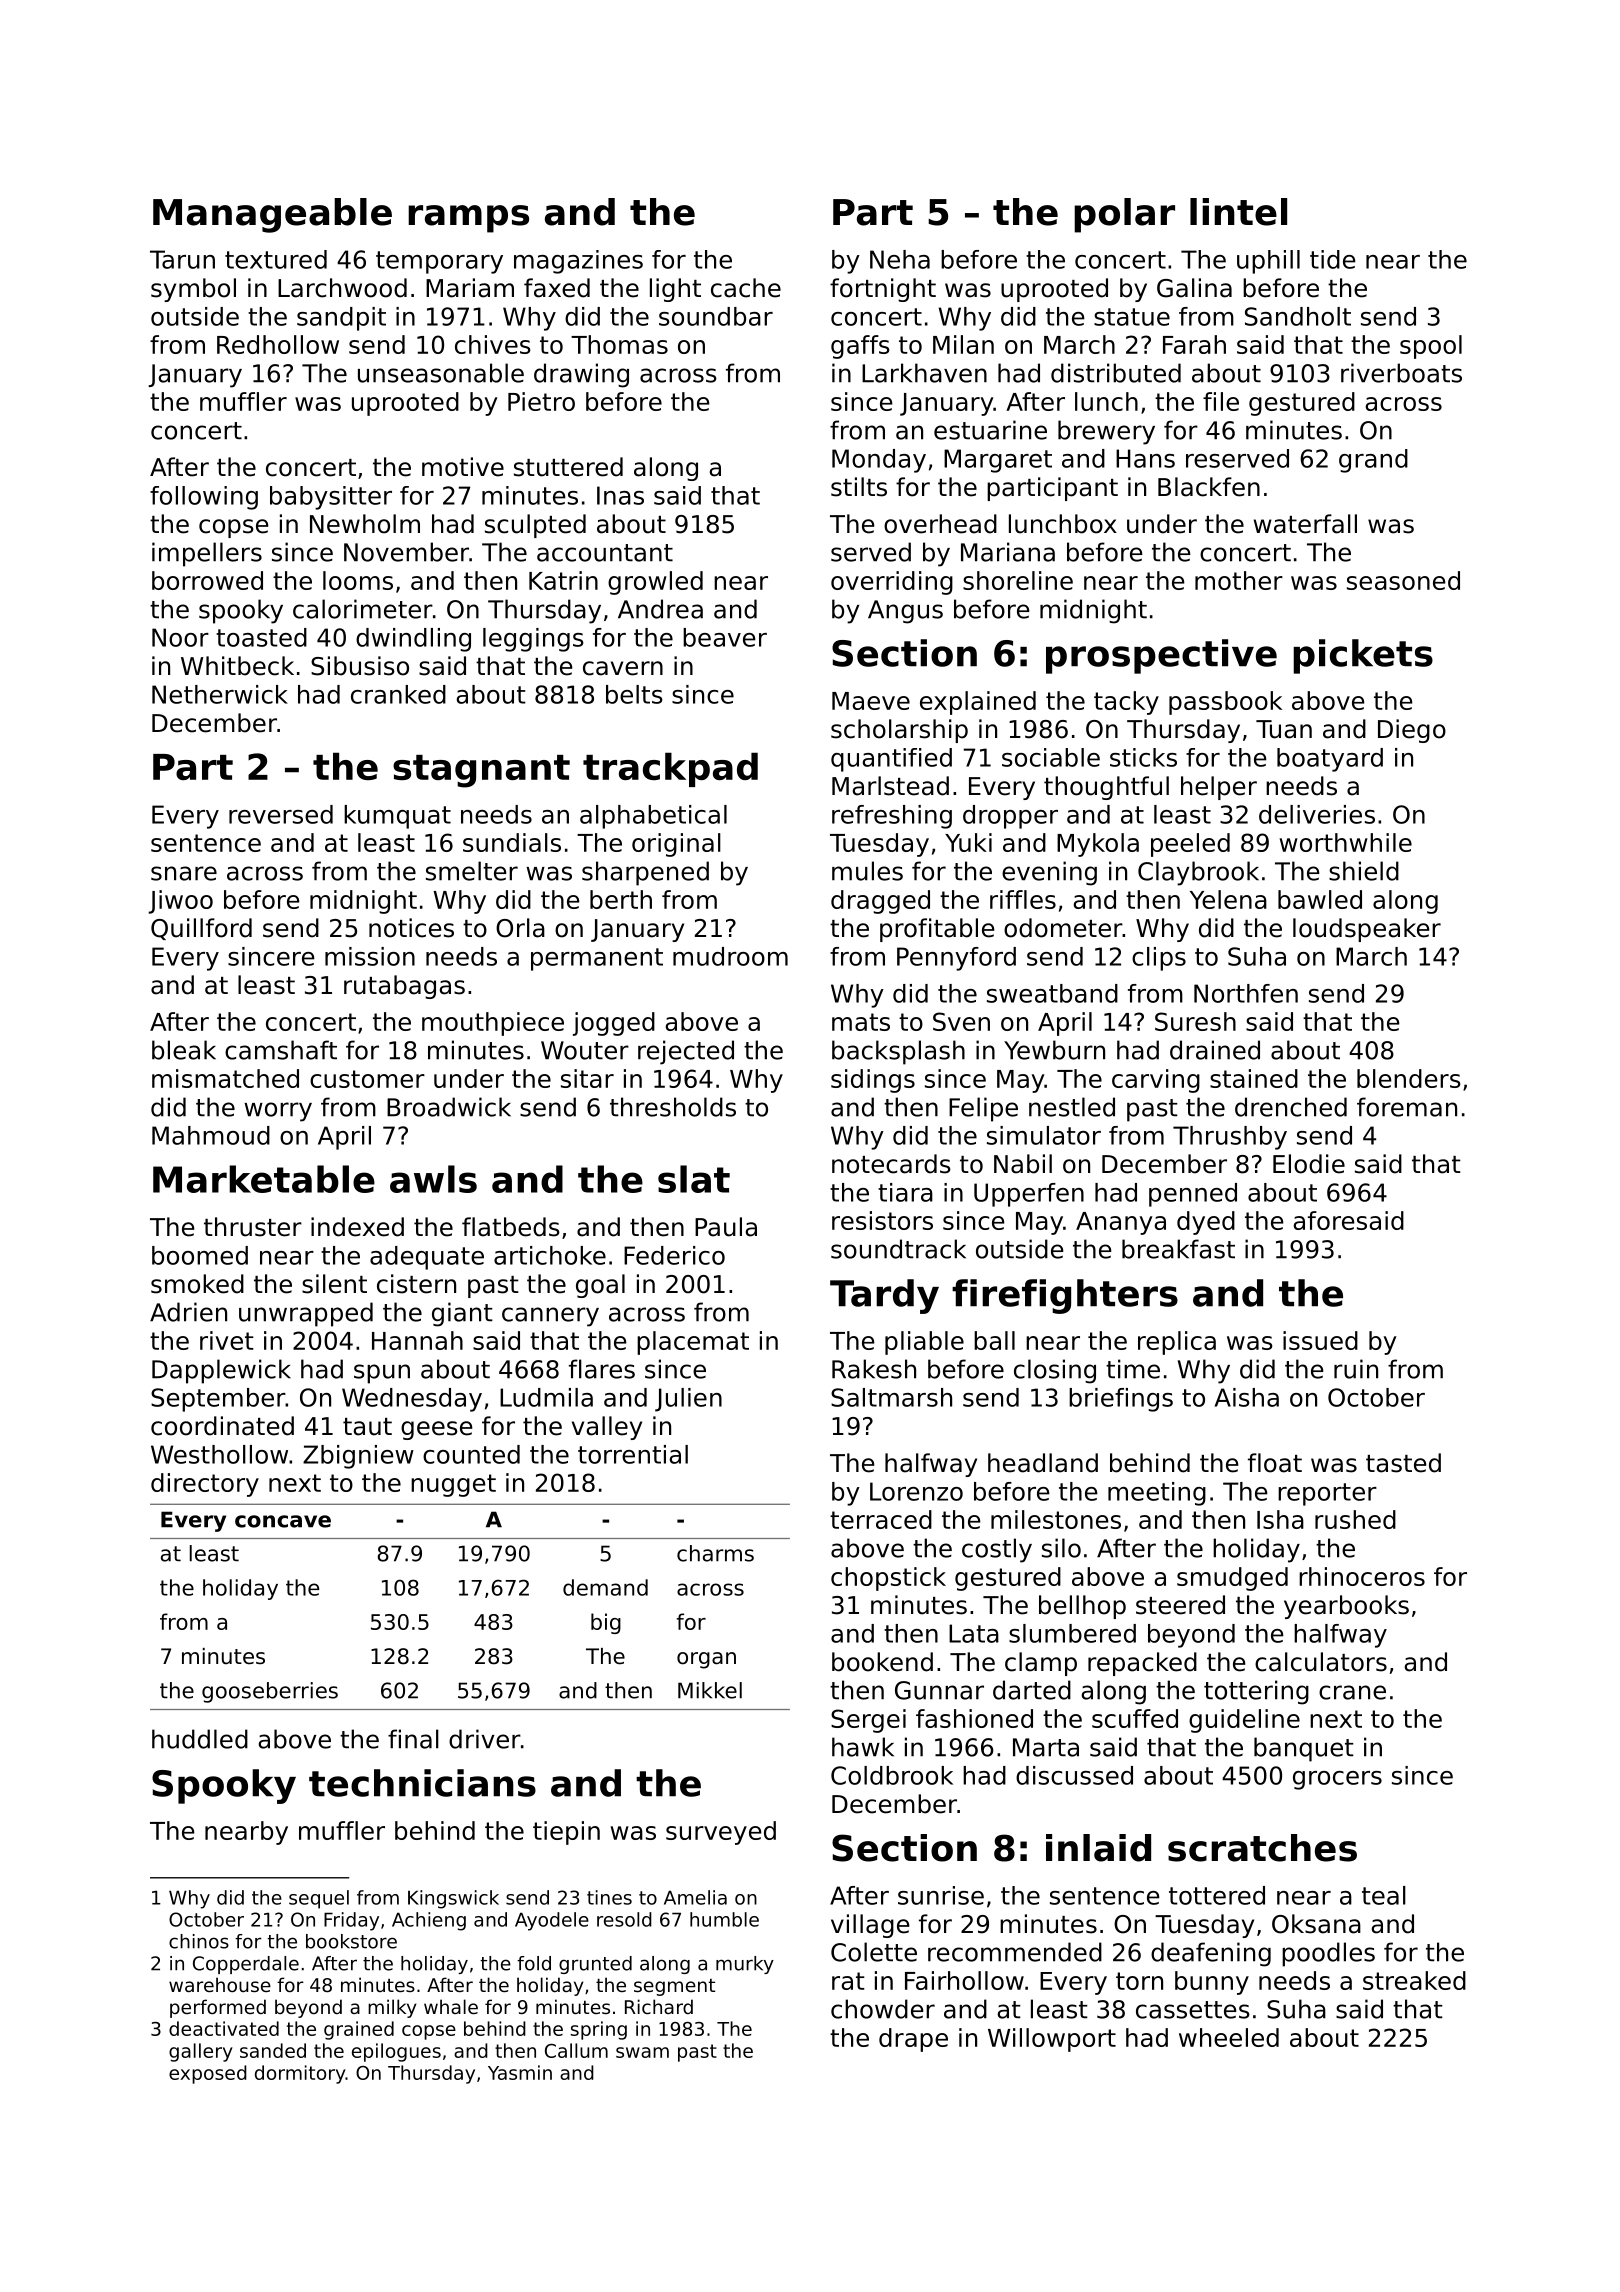 The height and width of the image is (2292, 1620). What do you see at coordinates (745, 1965) in the image?
I see `murky` at bounding box center [745, 1965].
